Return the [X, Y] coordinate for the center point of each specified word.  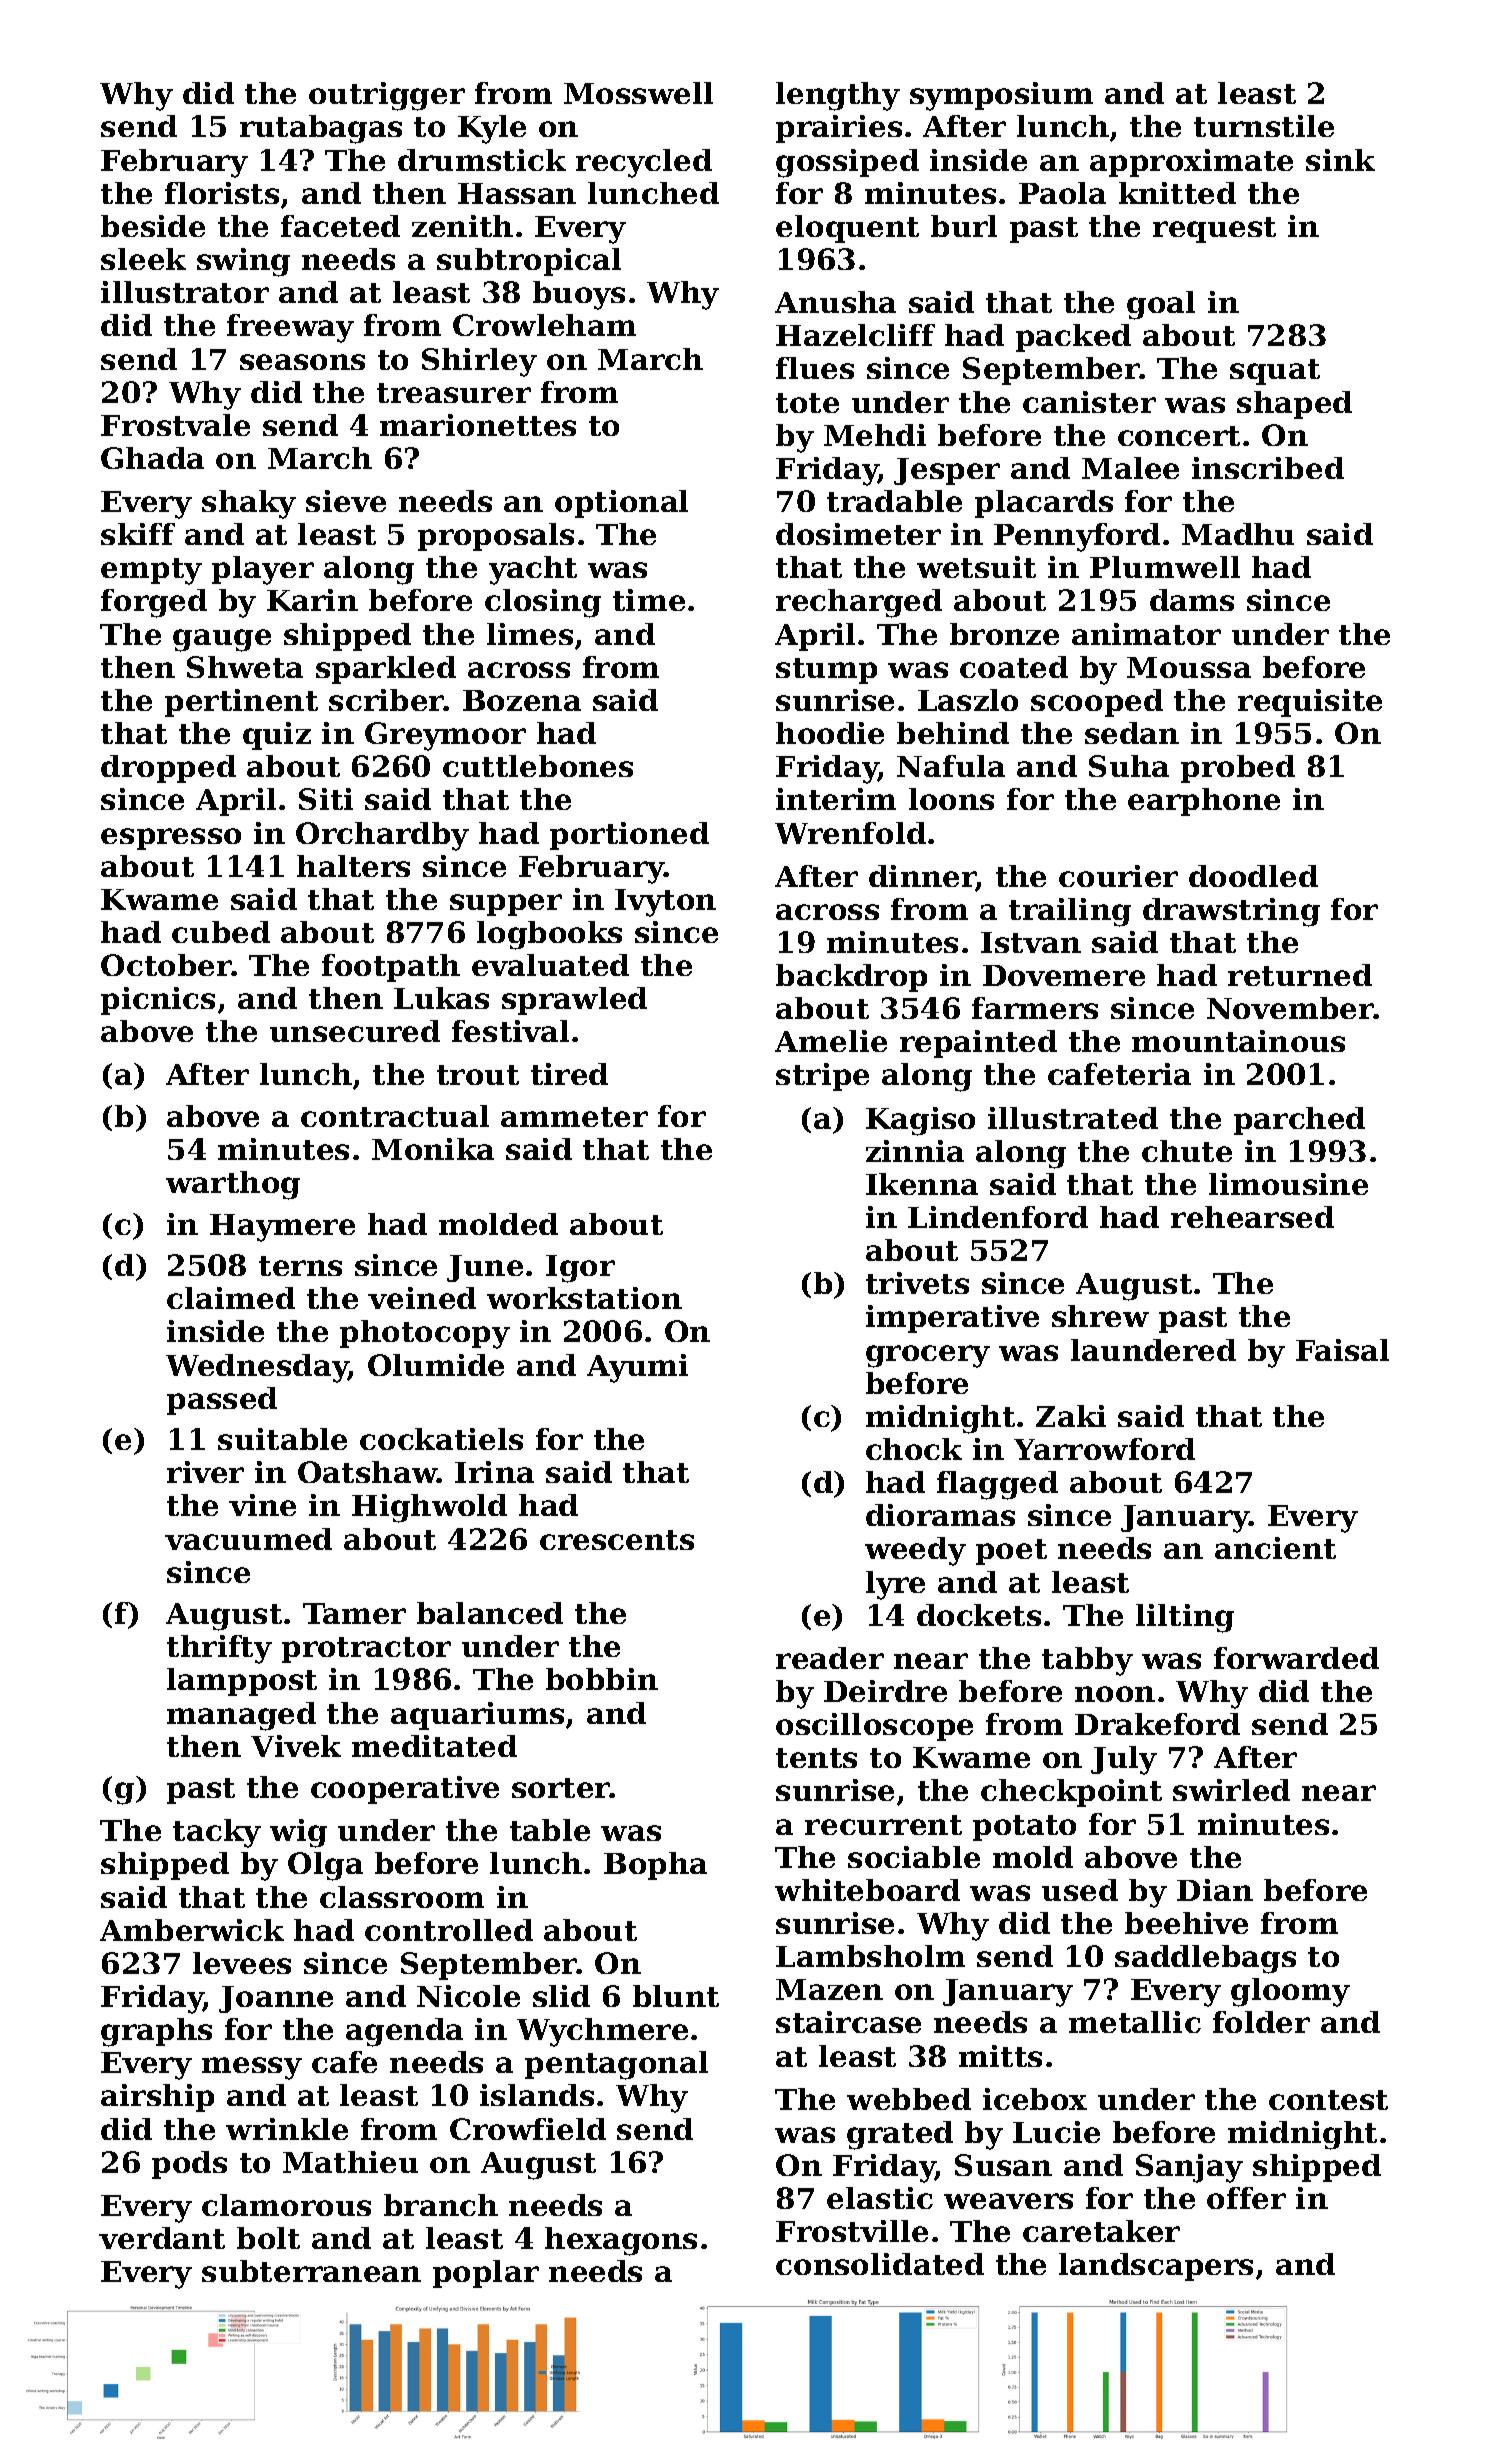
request [1214, 230]
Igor [580, 1269]
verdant [162, 2238]
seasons [302, 362]
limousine [1288, 1184]
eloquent [847, 229]
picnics [158, 1001]
